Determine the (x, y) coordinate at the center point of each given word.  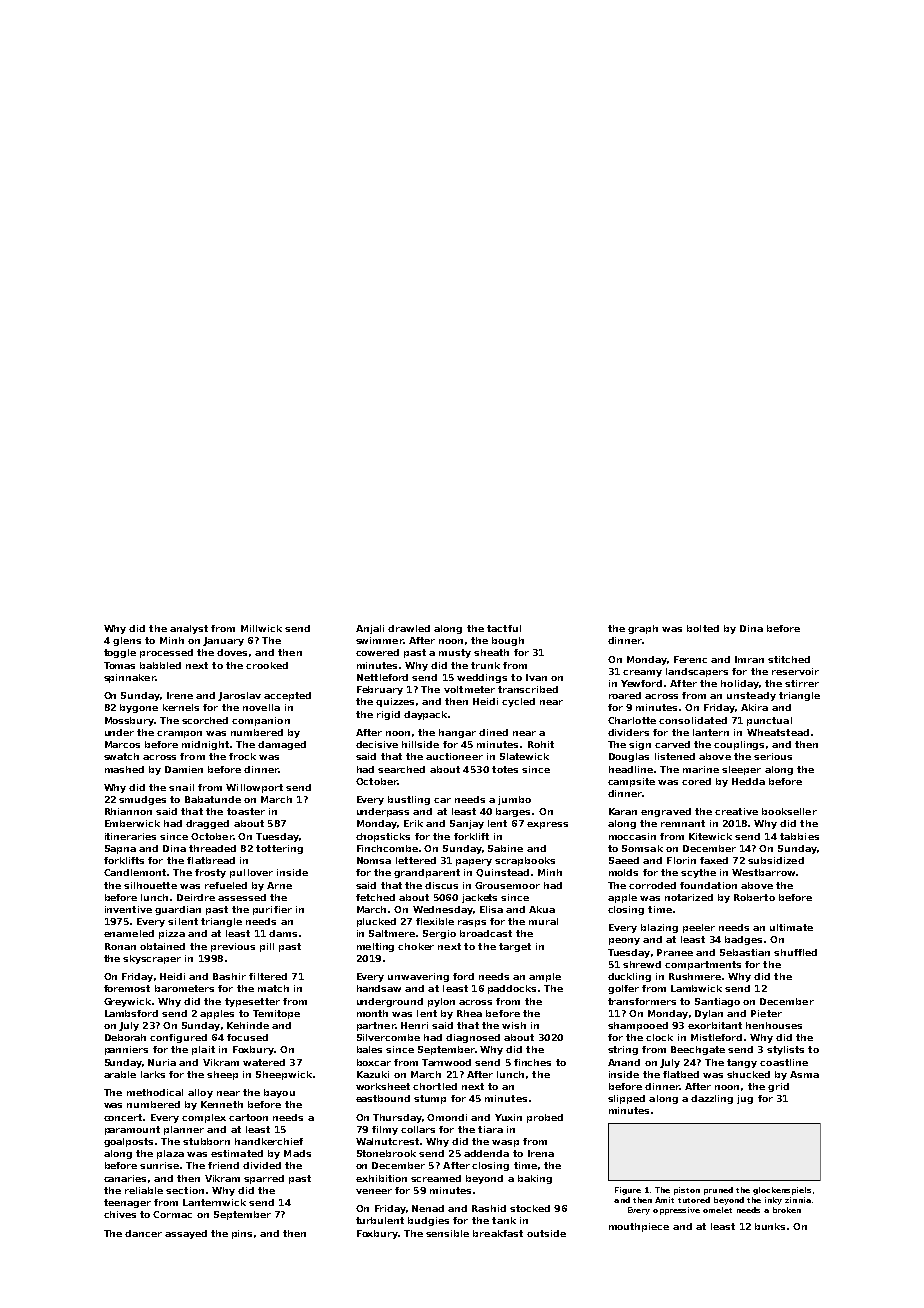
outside (546, 1233)
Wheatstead (778, 732)
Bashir (229, 976)
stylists (785, 1050)
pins (242, 1234)
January (223, 641)
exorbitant (715, 1025)
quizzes (395, 702)
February (380, 690)
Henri (414, 1025)
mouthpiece (639, 1227)
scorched (205, 720)
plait (203, 1050)
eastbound (383, 1098)
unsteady (751, 696)
